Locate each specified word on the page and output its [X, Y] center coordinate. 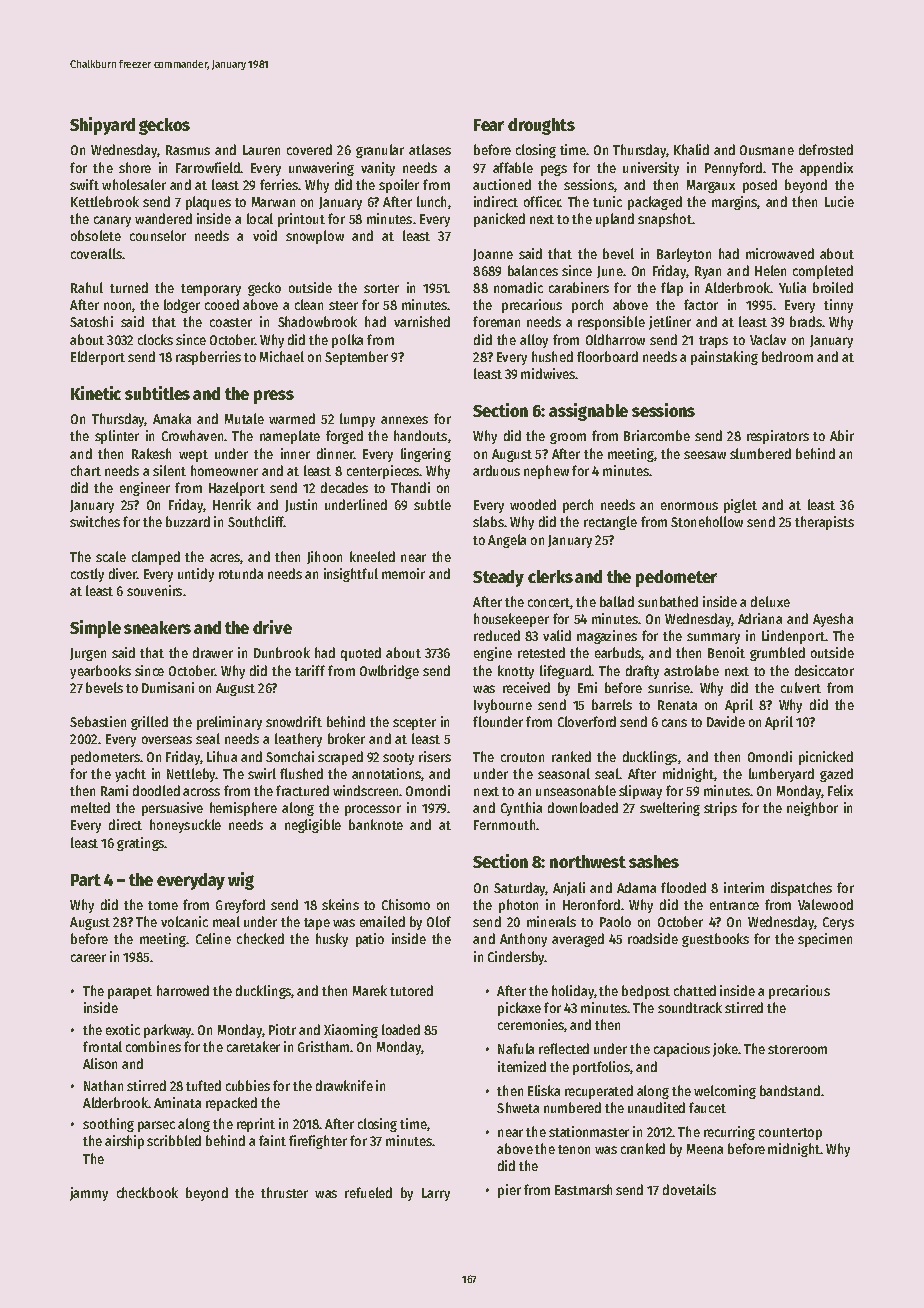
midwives [548, 373]
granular [380, 151]
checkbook [147, 1192]
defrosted [826, 149]
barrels [612, 704]
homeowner [224, 470]
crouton [522, 757]
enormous [689, 506]
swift [84, 184]
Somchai [290, 756]
